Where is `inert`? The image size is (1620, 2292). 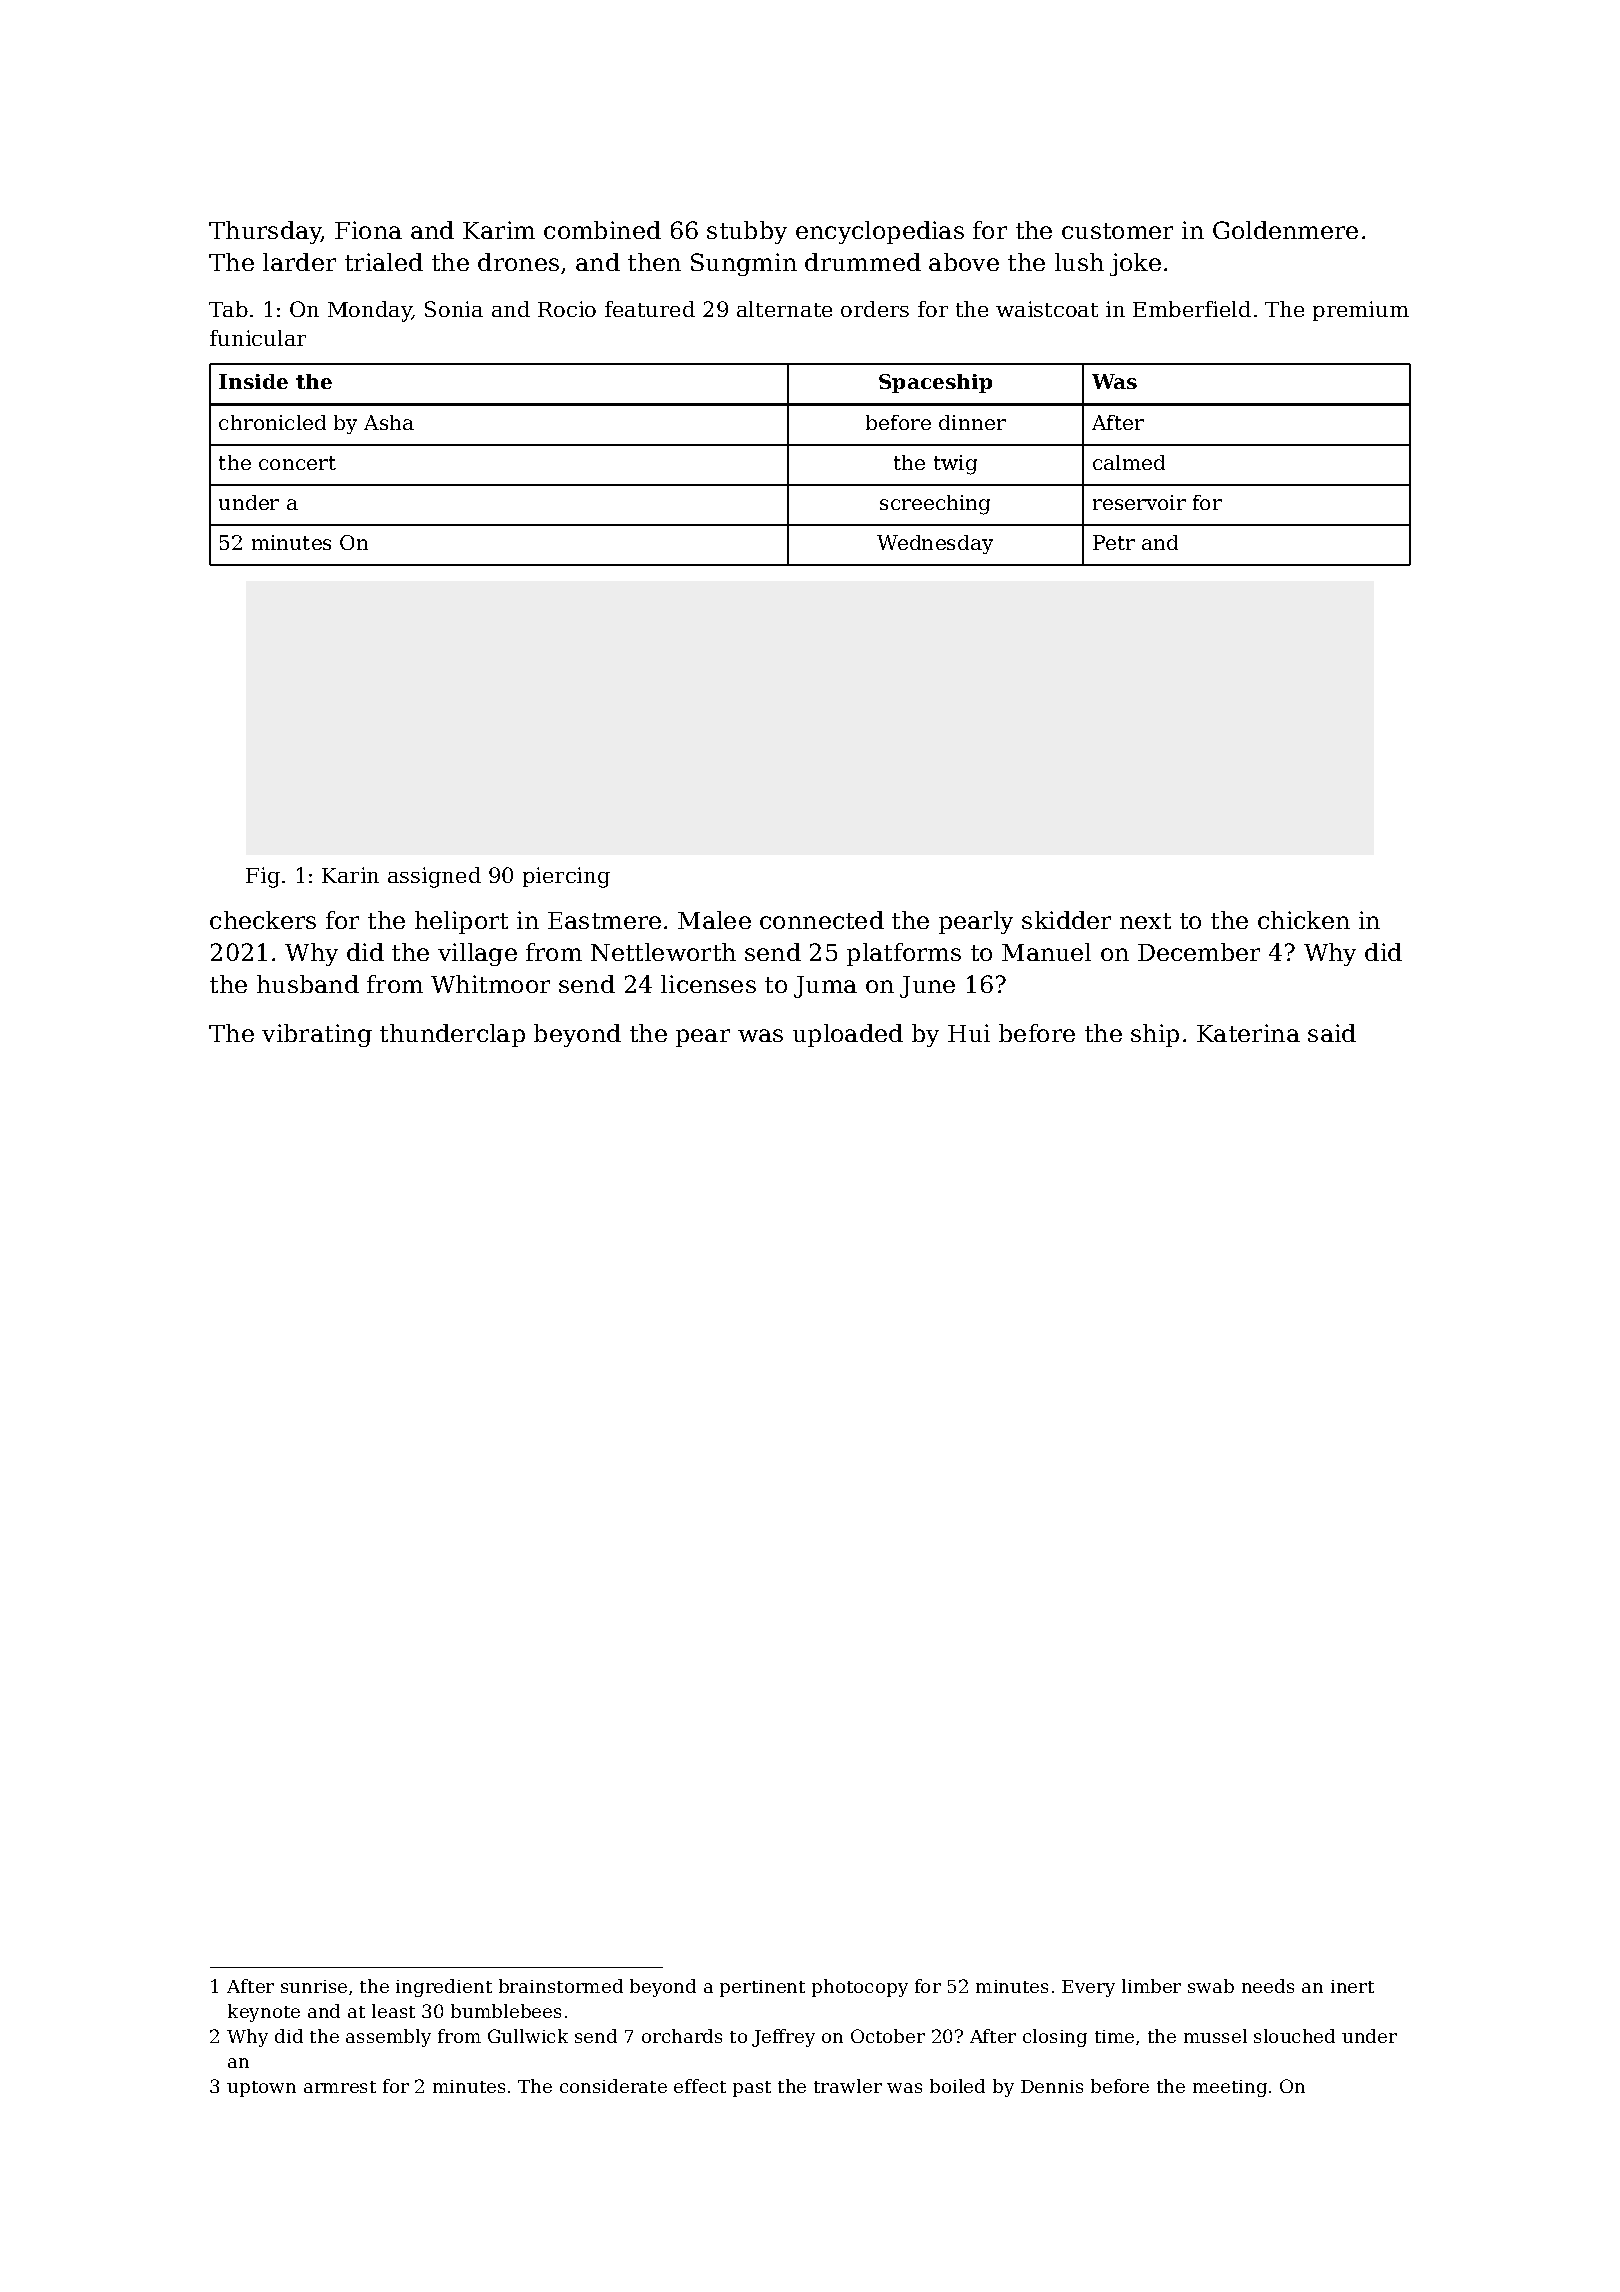
inert is located at coordinates (1352, 1986).
